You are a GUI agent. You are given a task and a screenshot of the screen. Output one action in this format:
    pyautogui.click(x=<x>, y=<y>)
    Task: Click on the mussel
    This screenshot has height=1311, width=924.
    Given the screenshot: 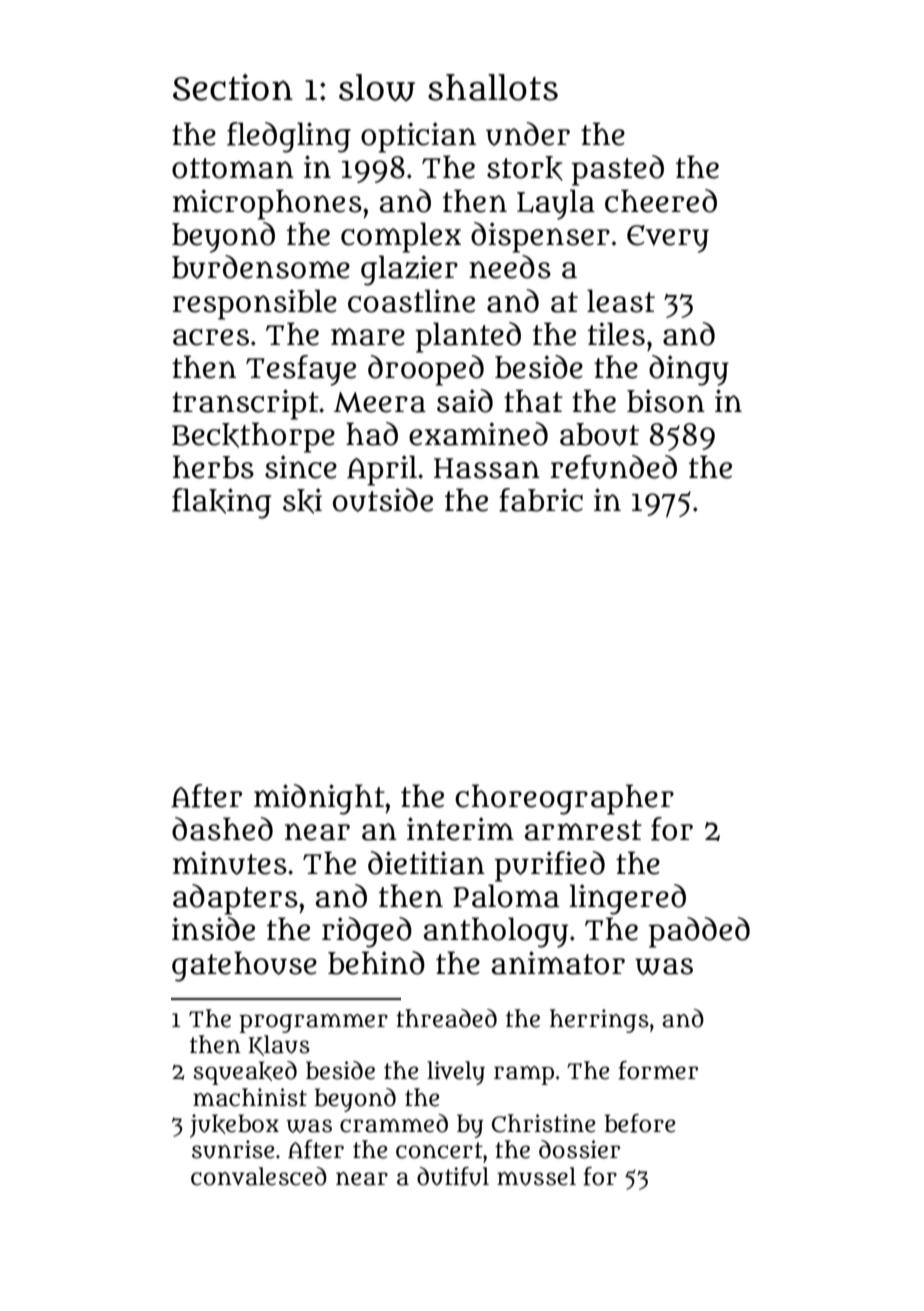 What is the action you would take?
    pyautogui.click(x=536, y=1176)
